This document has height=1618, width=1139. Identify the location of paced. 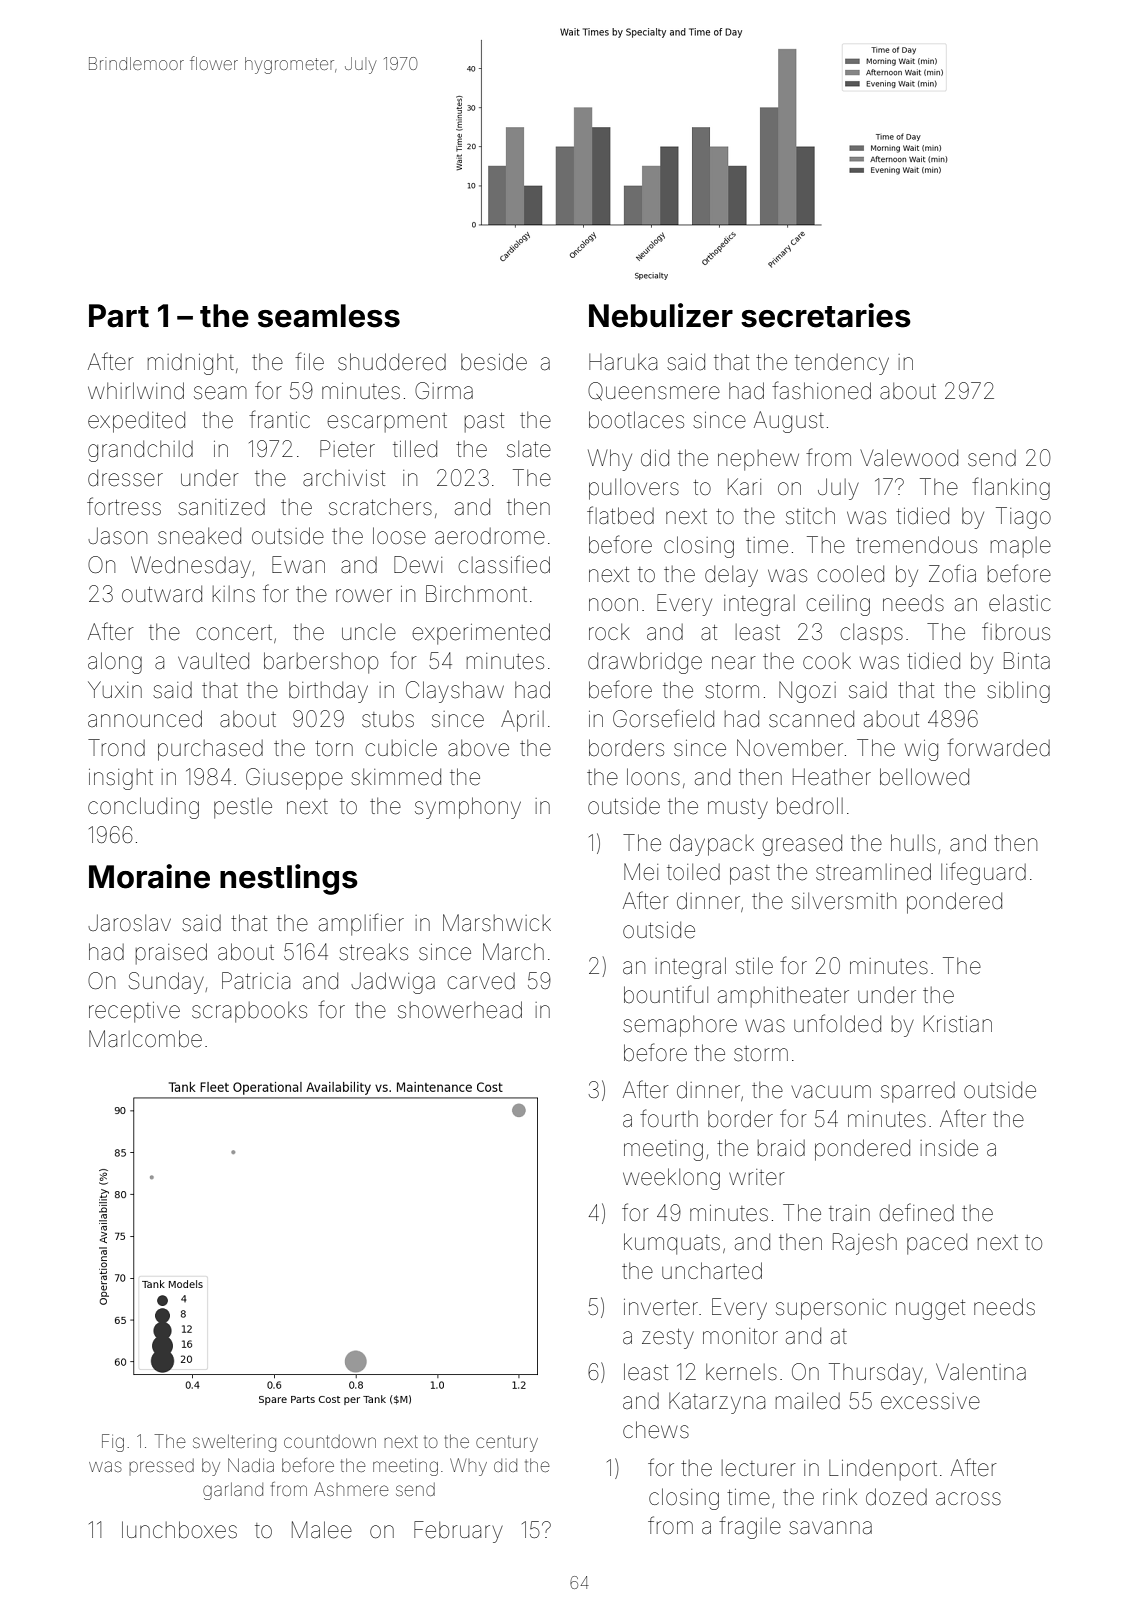
(937, 1244).
